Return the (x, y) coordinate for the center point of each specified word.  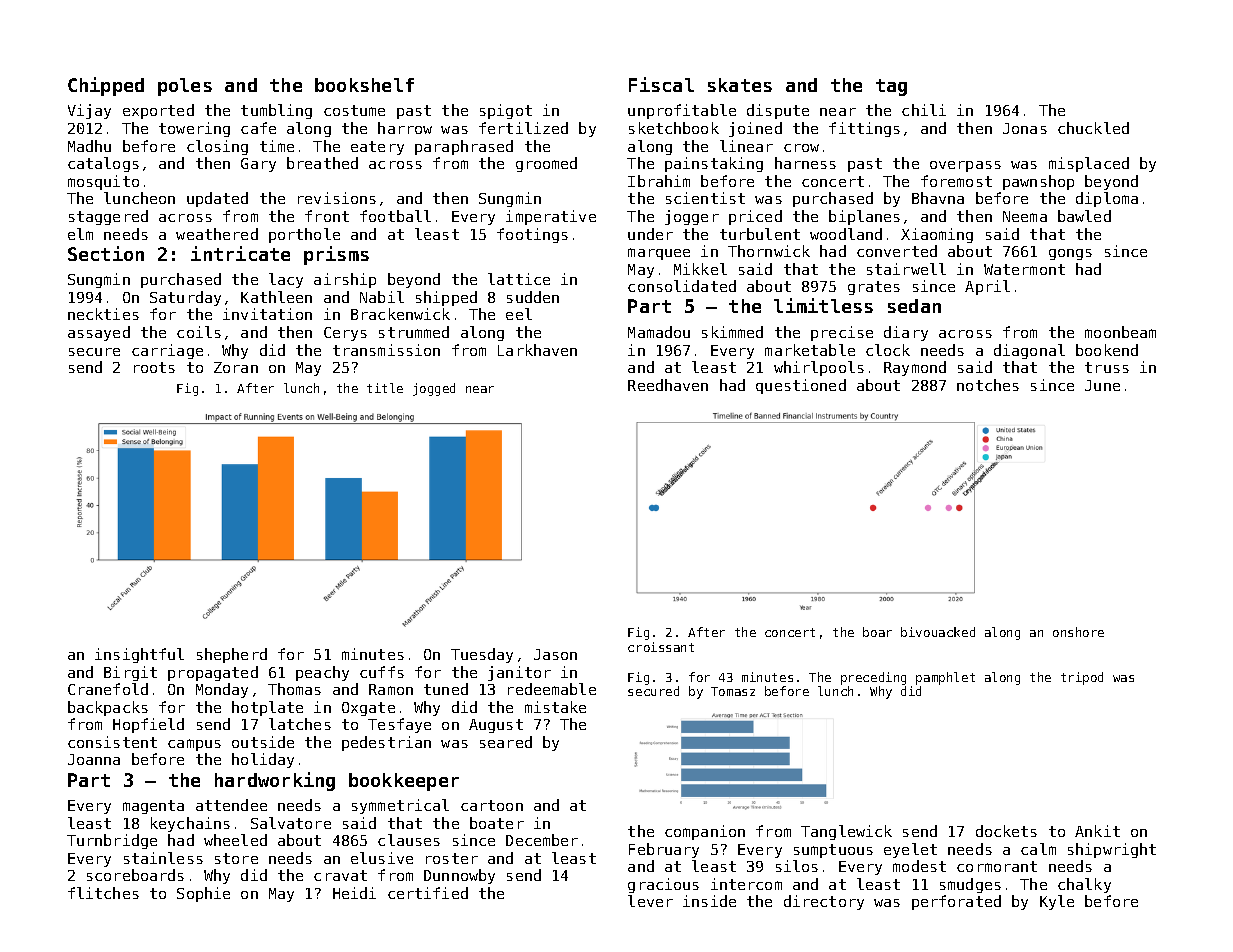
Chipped (106, 86)
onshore (1078, 632)
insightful (139, 655)
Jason (555, 654)
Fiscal (661, 84)
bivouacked (938, 632)
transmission (386, 350)
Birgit (130, 673)
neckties (103, 314)
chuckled (1093, 128)
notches (988, 385)
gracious (663, 885)
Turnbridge (112, 841)
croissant (661, 647)
